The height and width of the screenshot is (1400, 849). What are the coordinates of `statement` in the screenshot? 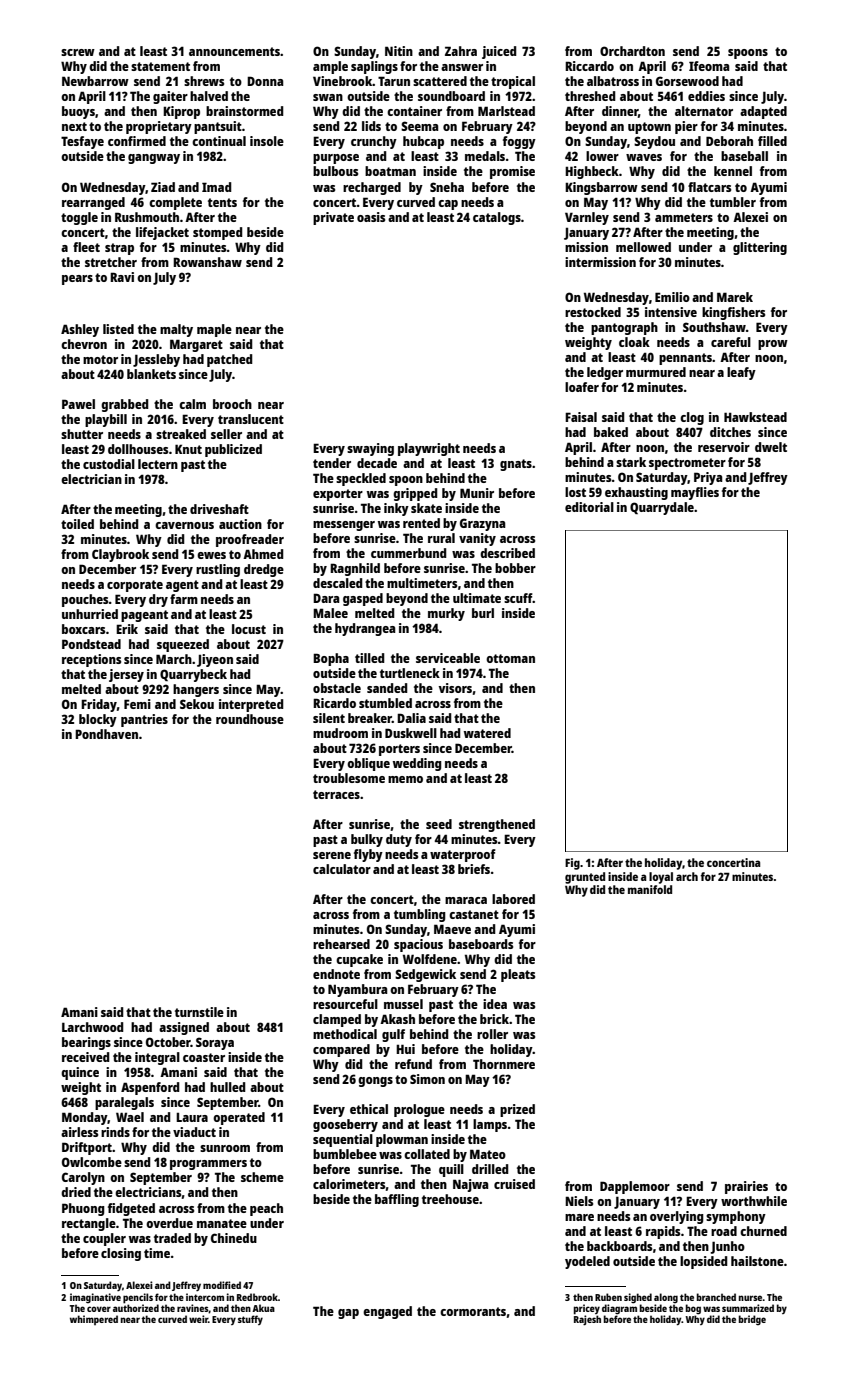 It's located at (160, 66).
